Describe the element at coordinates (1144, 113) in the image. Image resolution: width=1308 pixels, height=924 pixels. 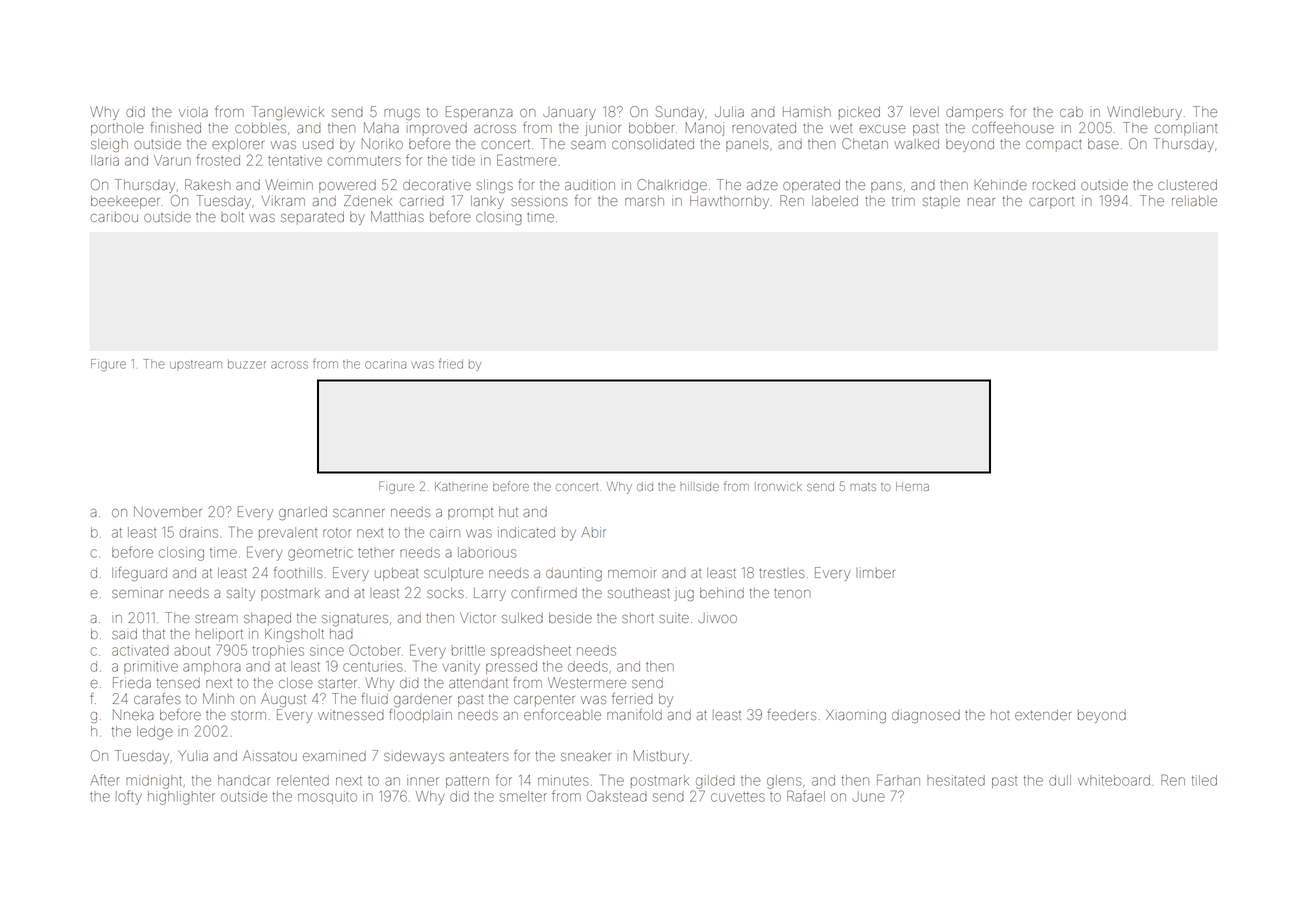
I see `Windlebury` at that location.
